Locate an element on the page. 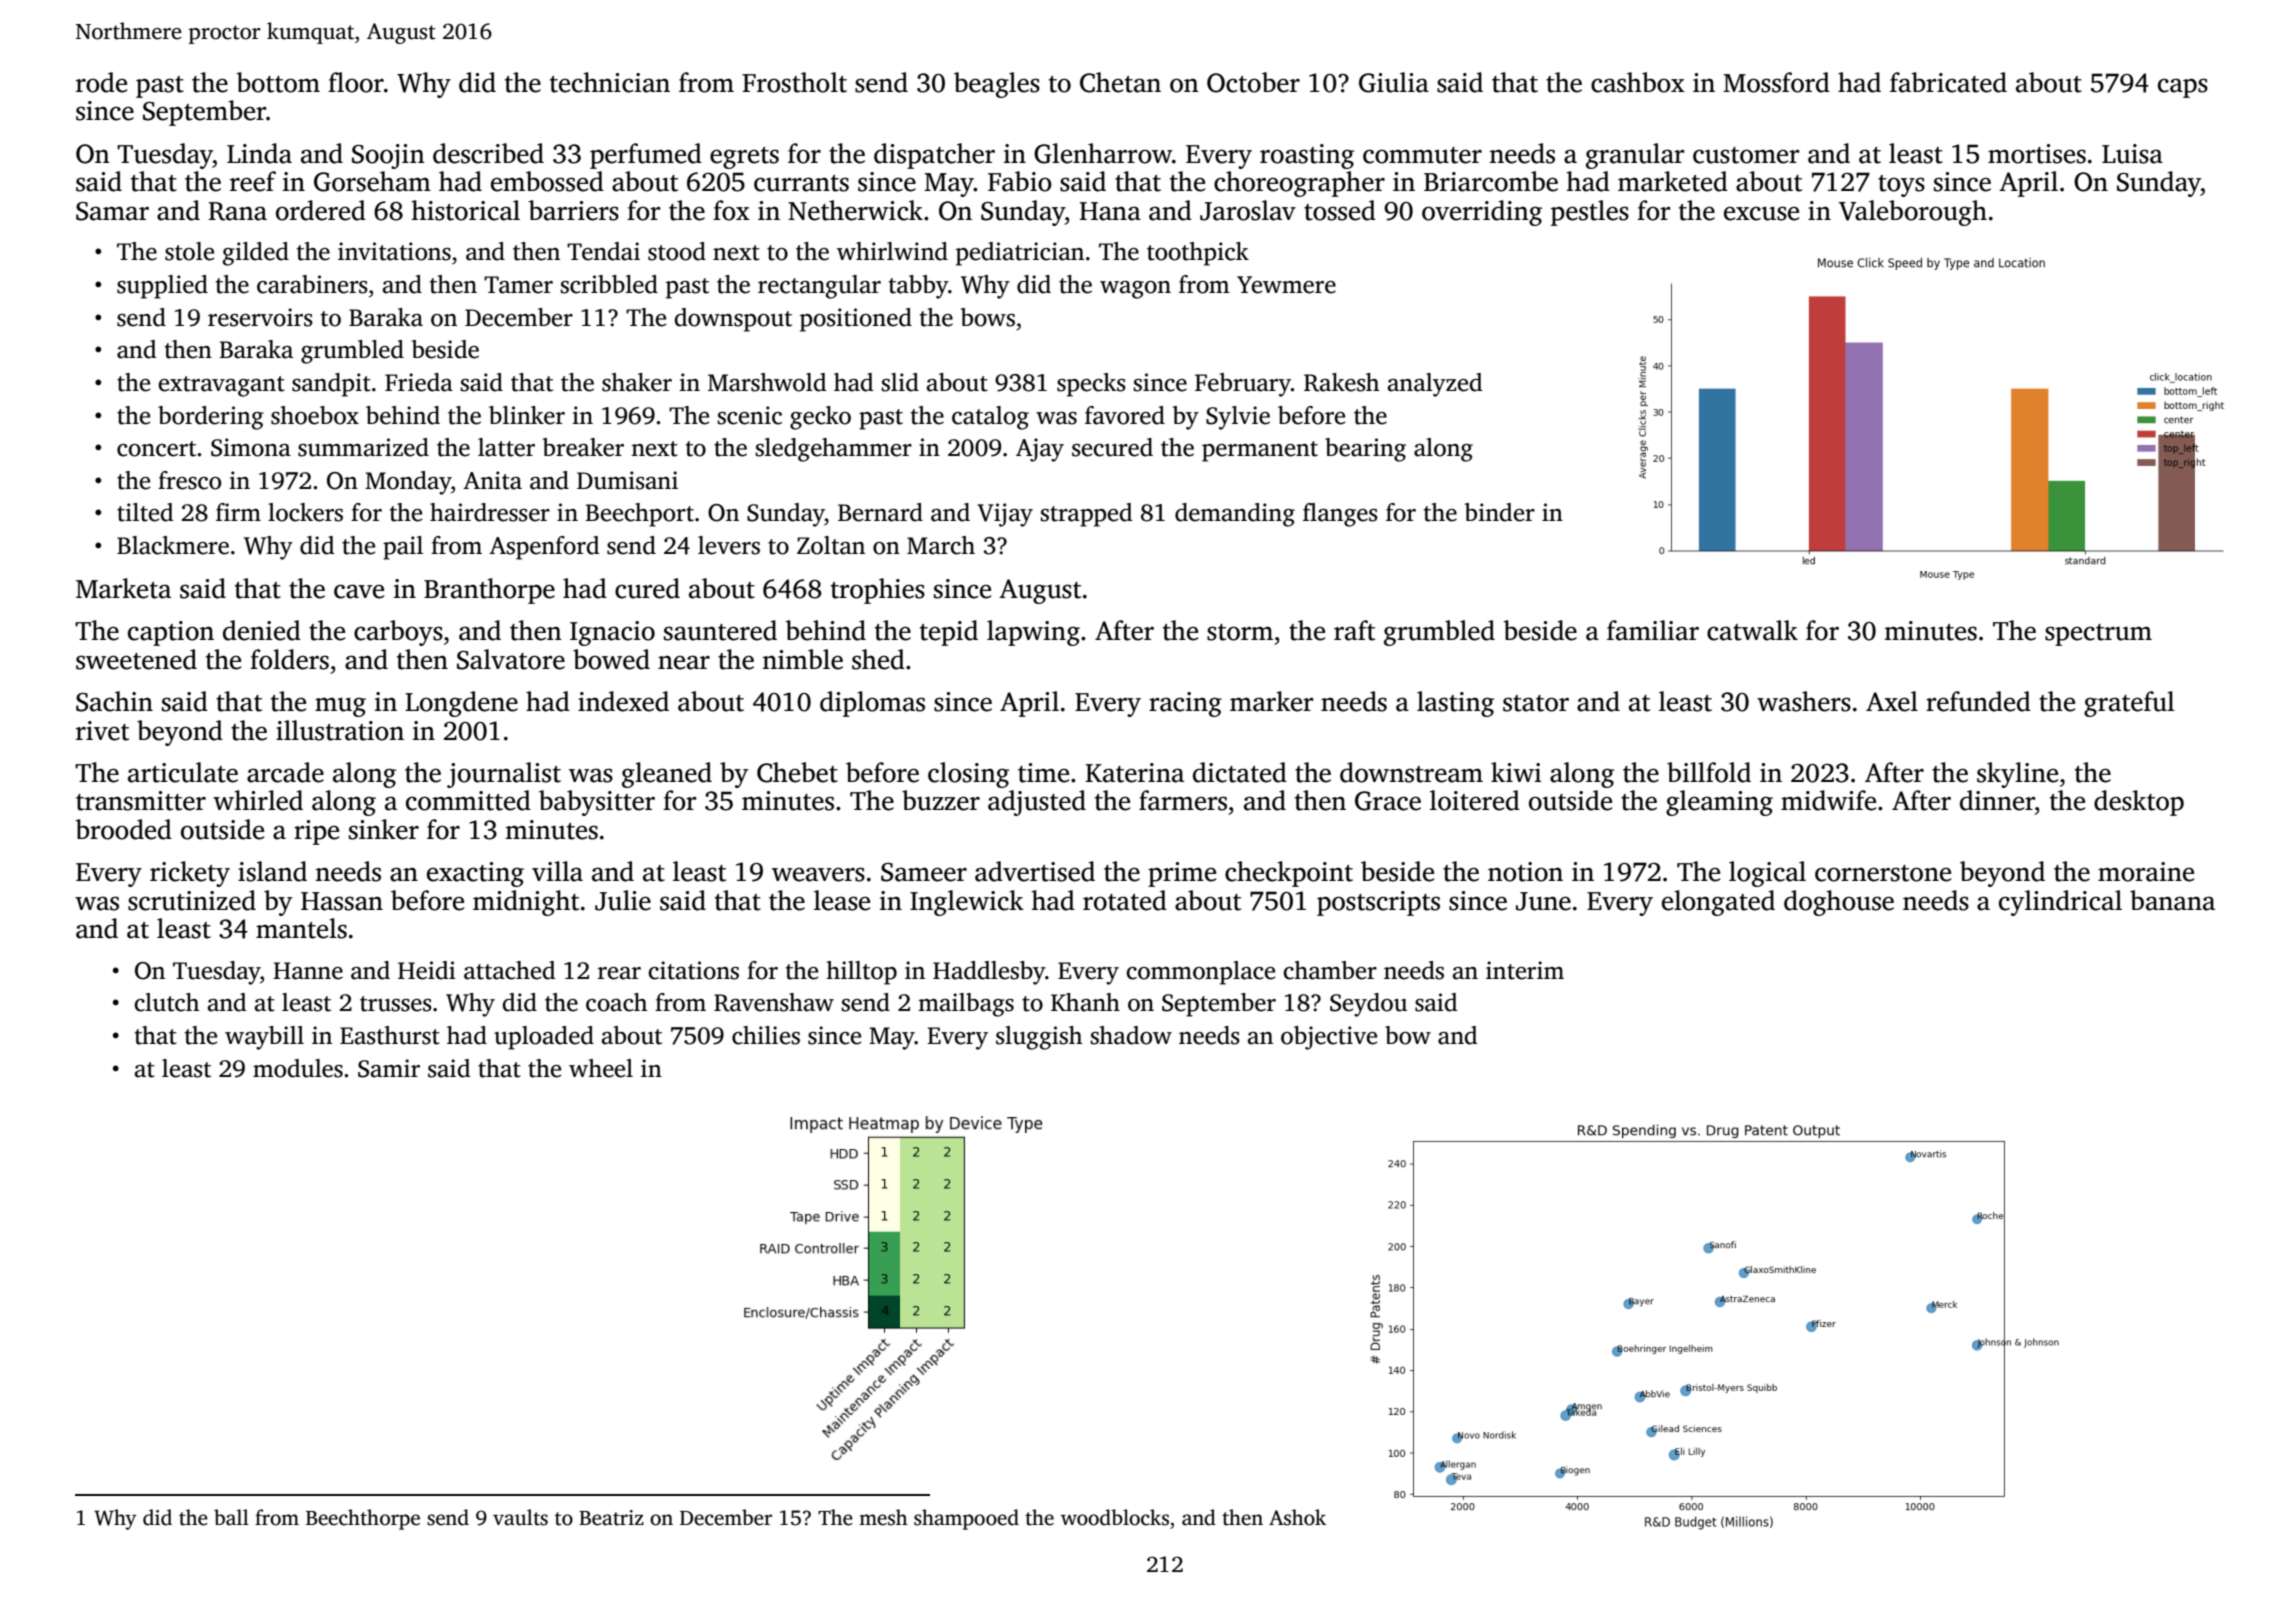 This image has width=2292, height=1620. Ashok is located at coordinates (1297, 1517).
